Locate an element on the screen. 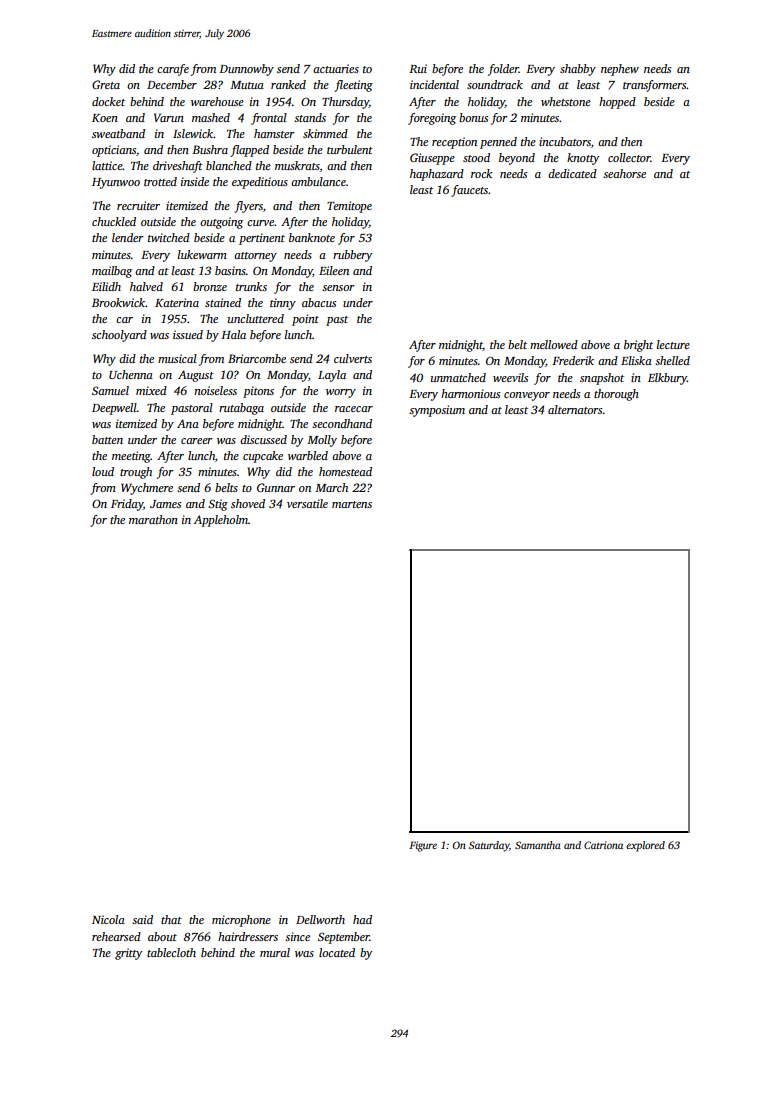 This screenshot has height=1109, width=782. Wychmere is located at coordinates (147, 489).
